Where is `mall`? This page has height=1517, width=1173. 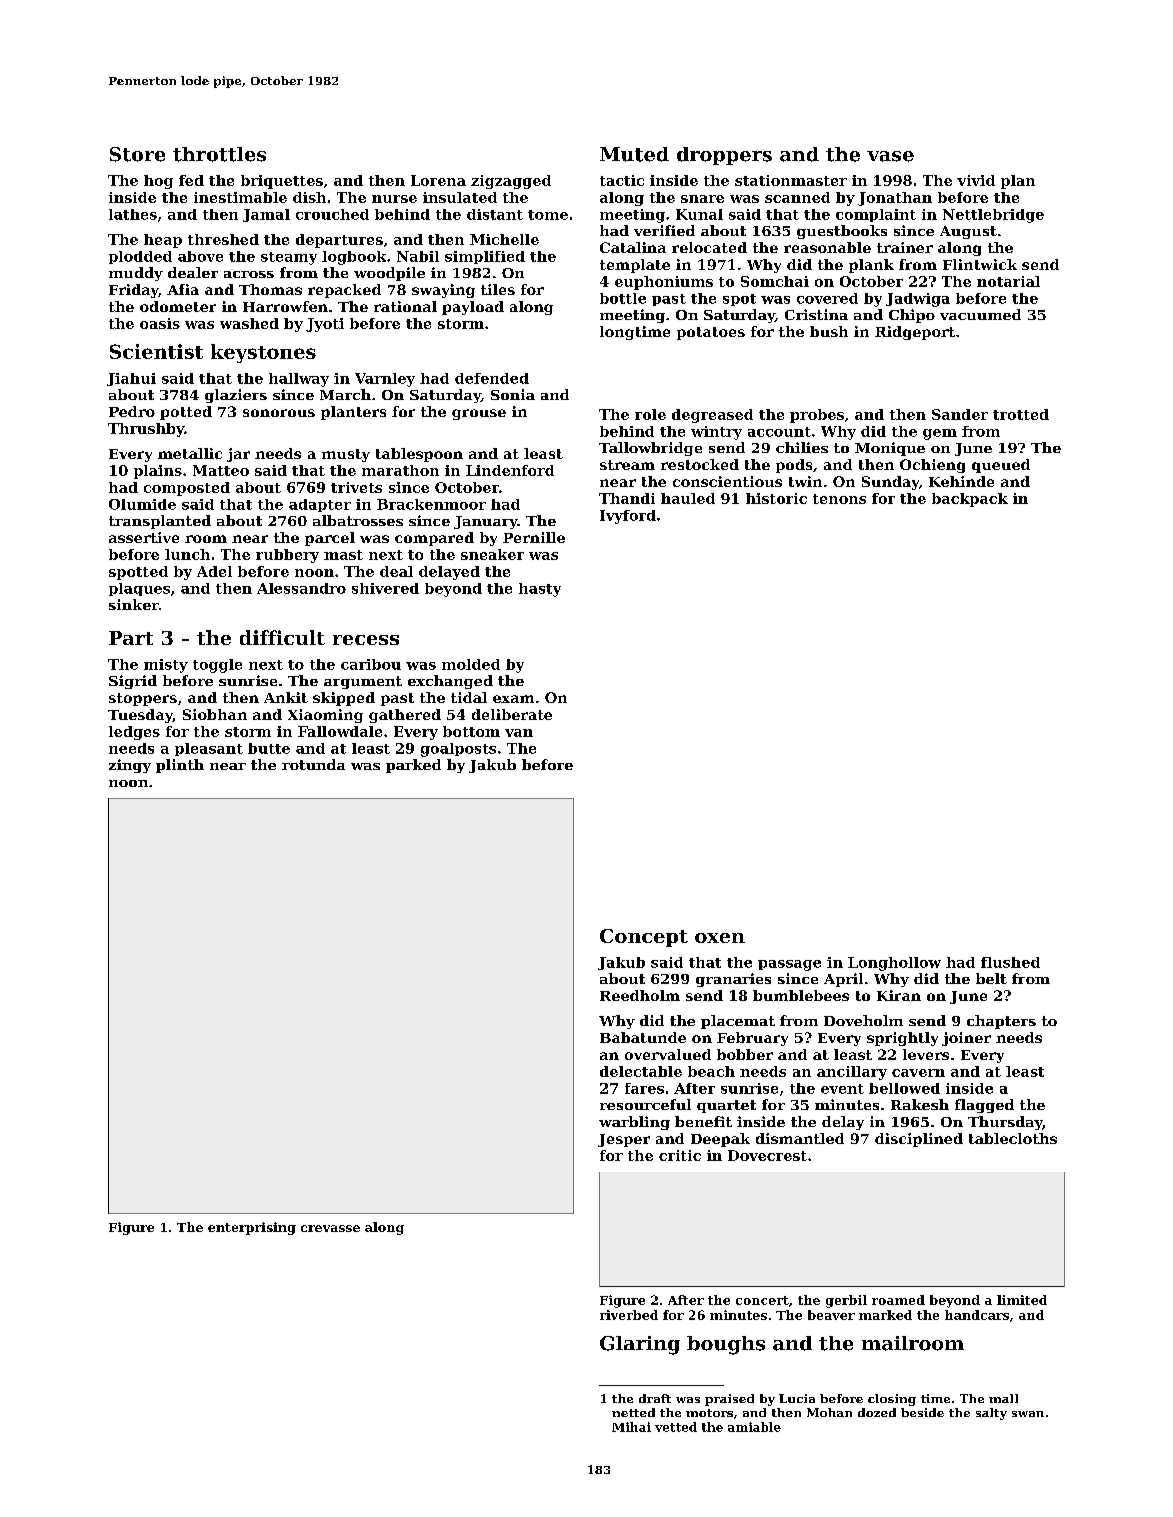
mall is located at coordinates (1003, 1398).
